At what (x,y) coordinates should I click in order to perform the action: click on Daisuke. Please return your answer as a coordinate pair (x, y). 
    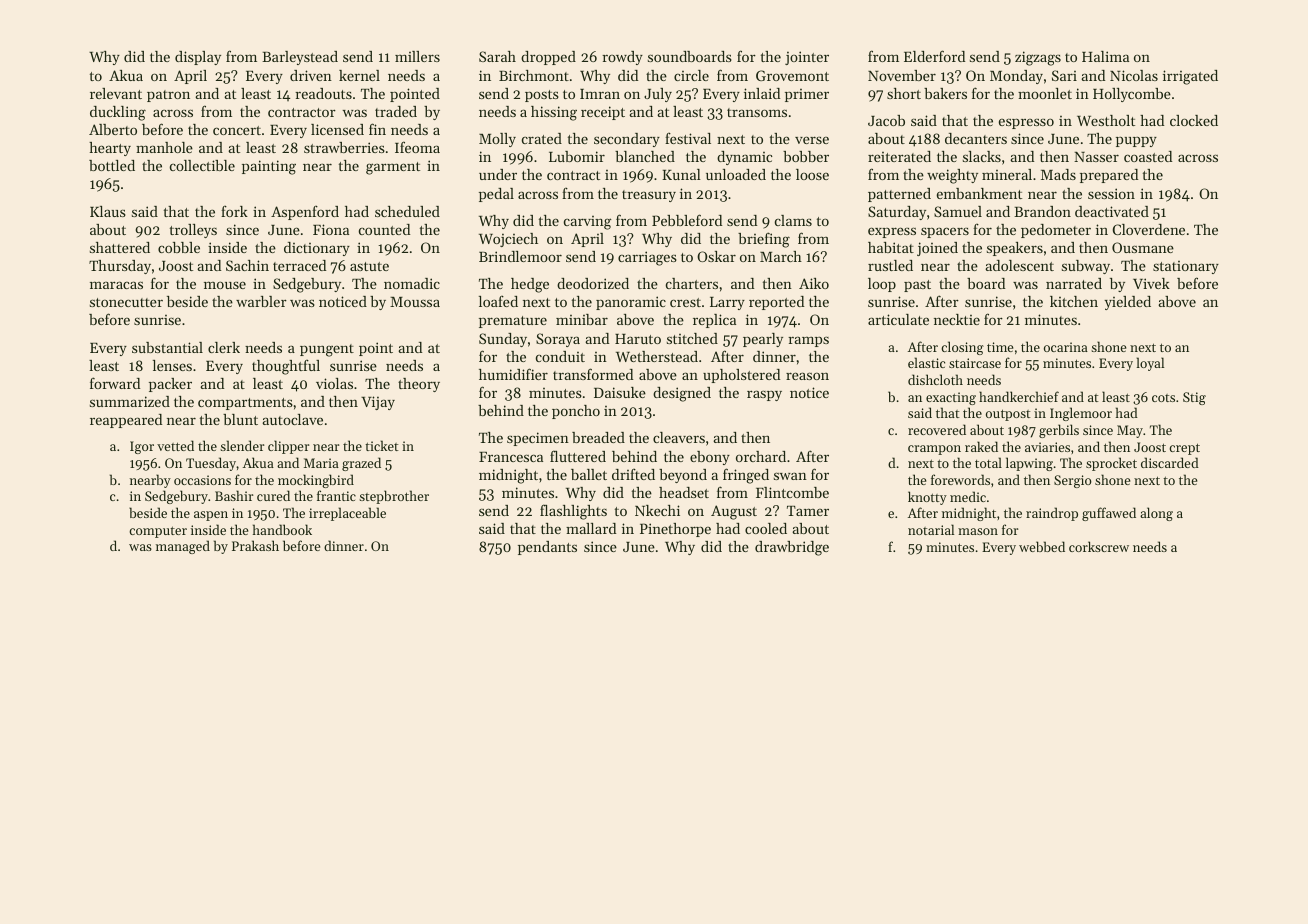
    Looking at the image, I should click on (620, 392).
